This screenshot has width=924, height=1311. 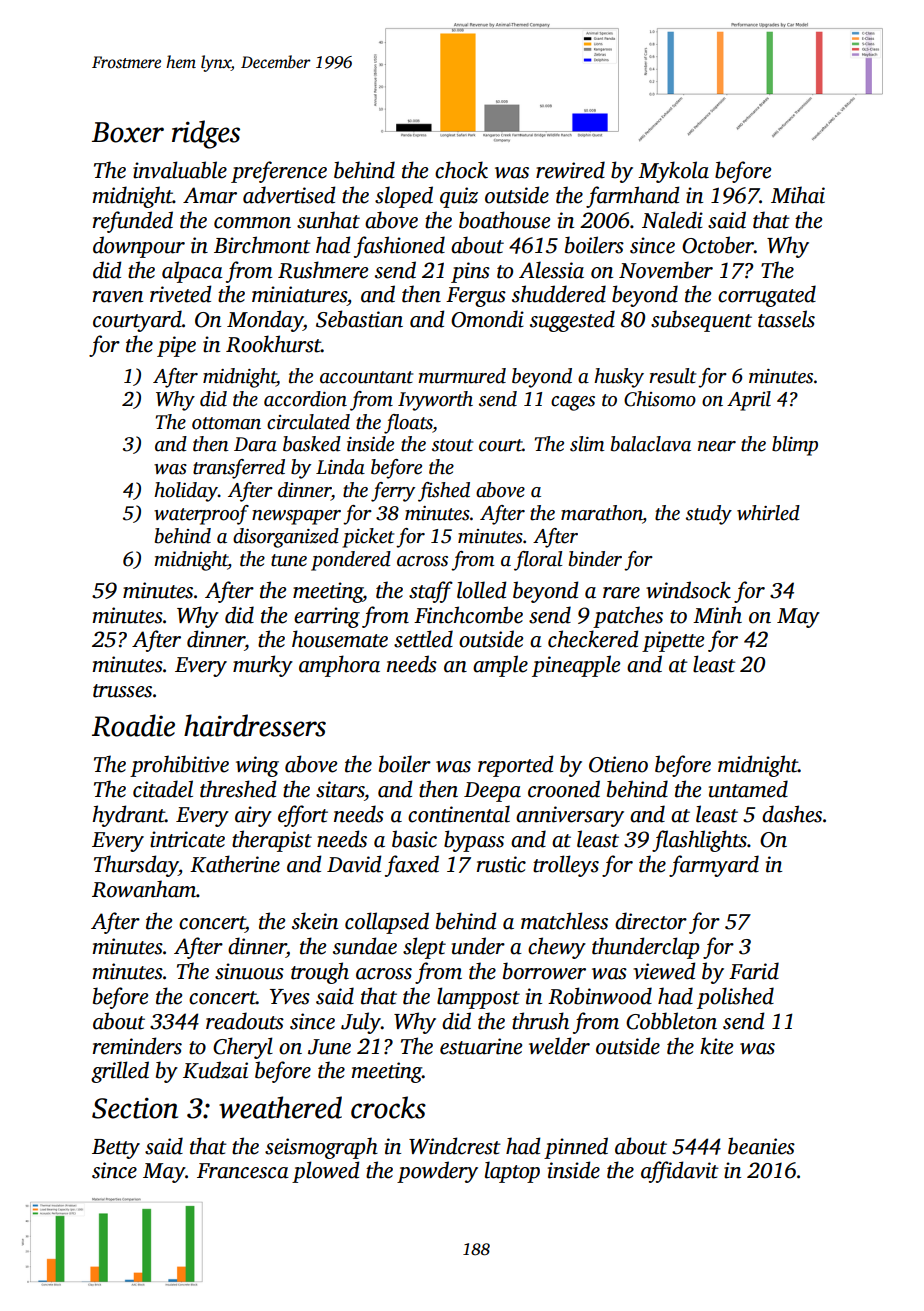 What do you see at coordinates (181, 294) in the screenshot?
I see `riveted` at bounding box center [181, 294].
